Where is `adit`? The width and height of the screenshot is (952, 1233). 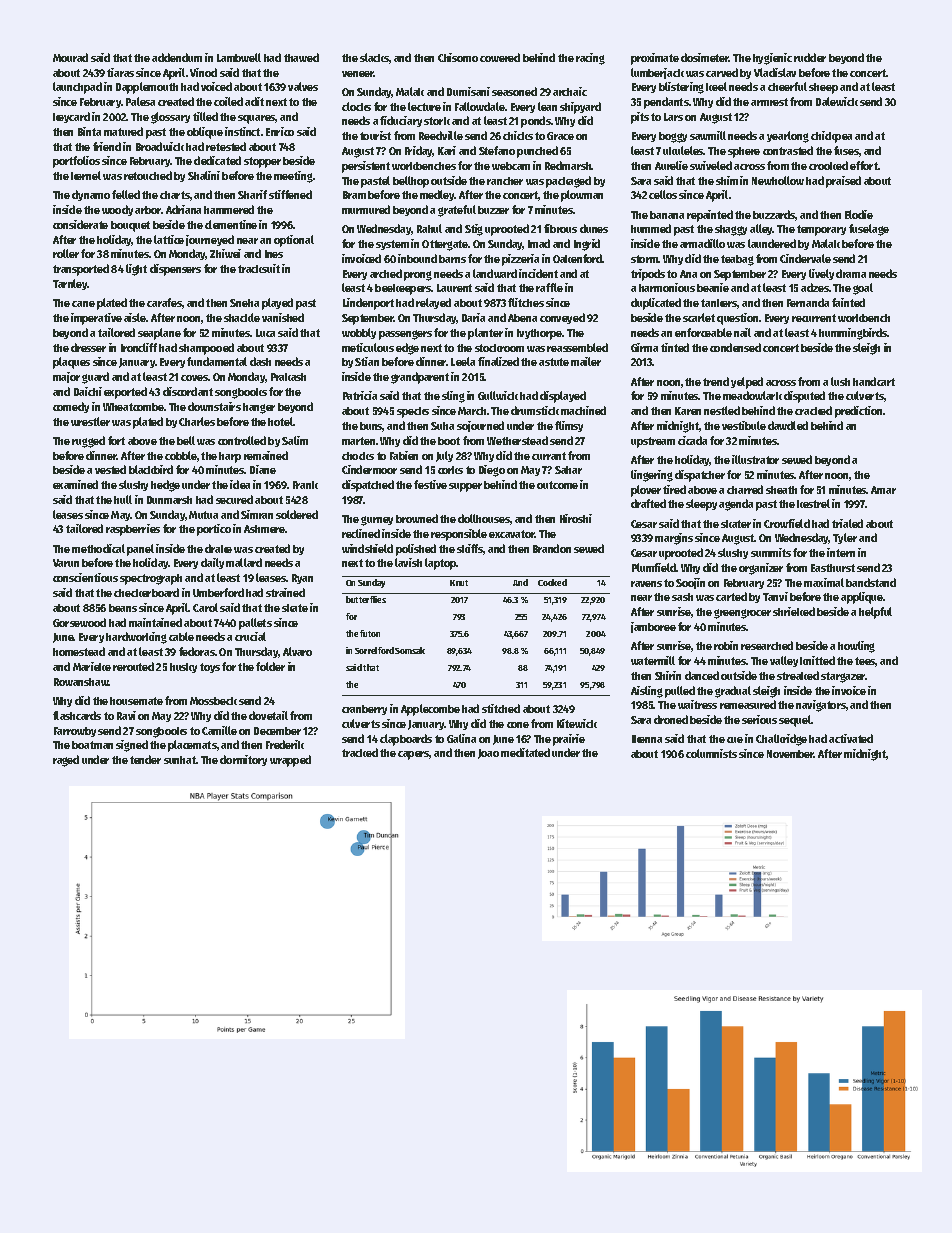 adit is located at coordinates (254, 101).
